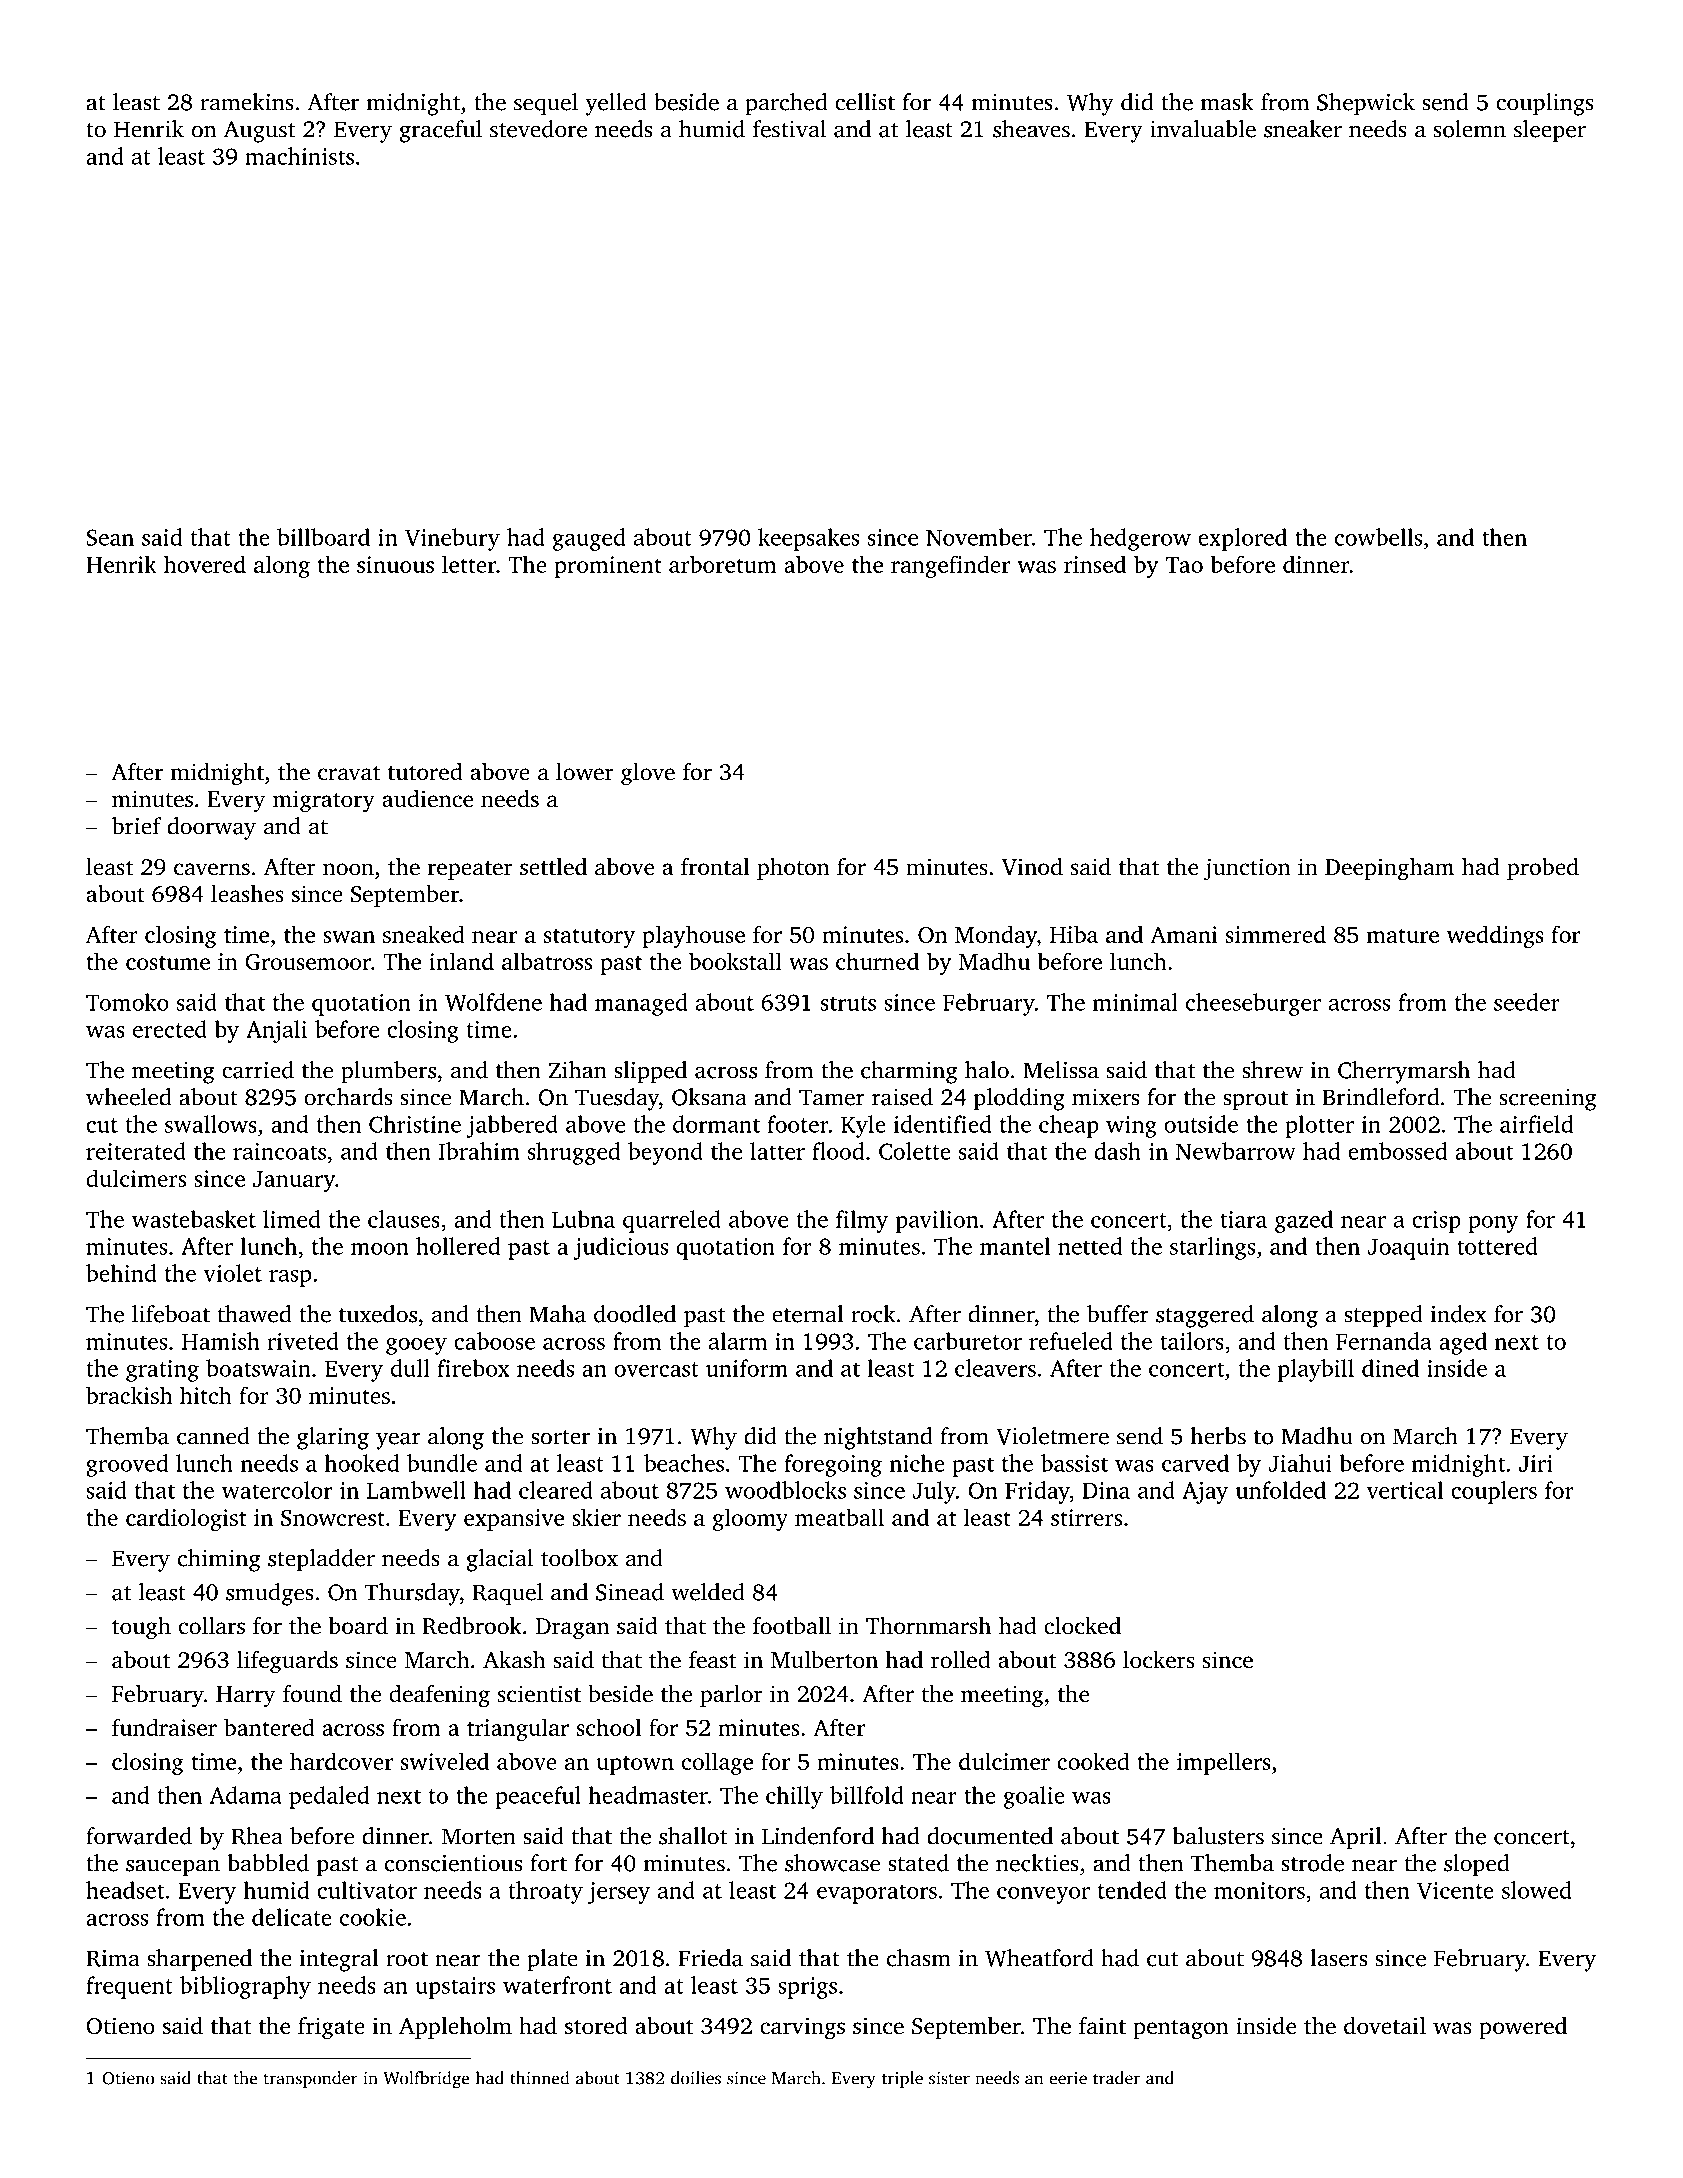 This document has width=1683, height=2178. Describe the element at coordinates (395, 564) in the document. I see `sinuous` at that location.
